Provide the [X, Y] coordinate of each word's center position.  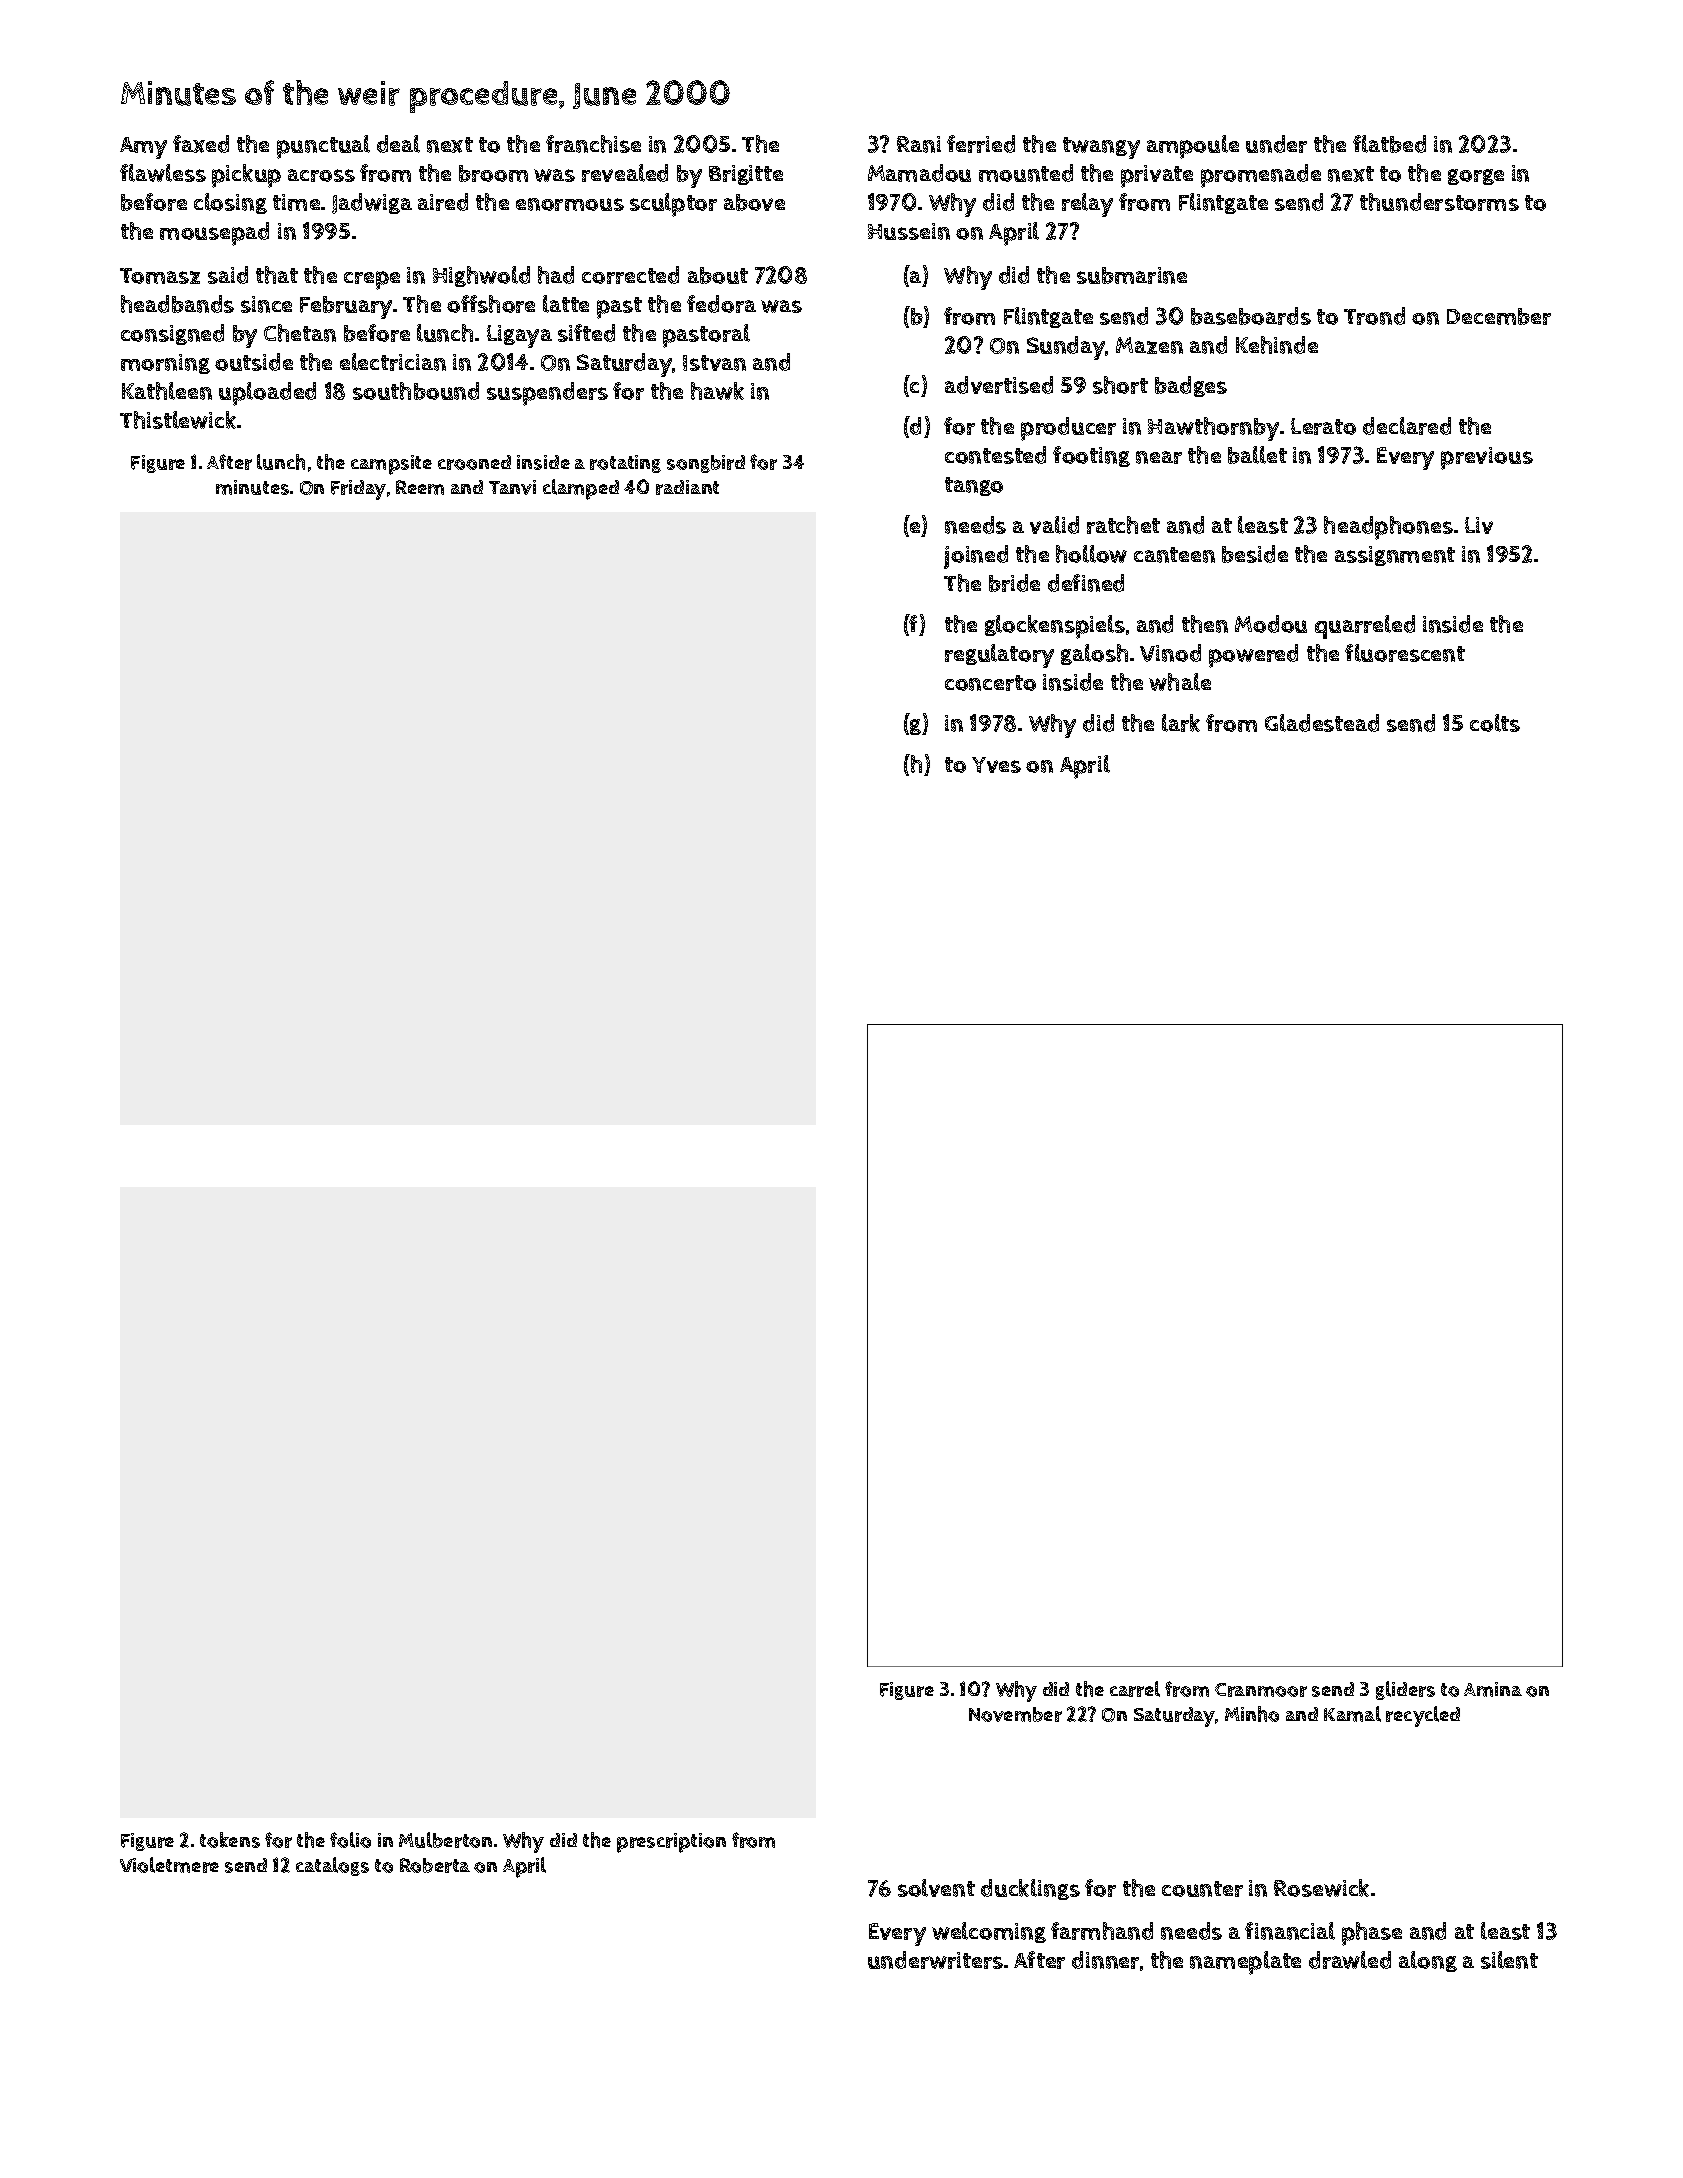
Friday [358, 490]
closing [230, 203]
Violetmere [169, 1865]
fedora [721, 304]
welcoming [989, 1932]
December [1499, 316]
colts [1495, 723]
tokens [230, 1840]
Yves [996, 765]
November [1015, 1714]
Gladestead [1322, 723]
